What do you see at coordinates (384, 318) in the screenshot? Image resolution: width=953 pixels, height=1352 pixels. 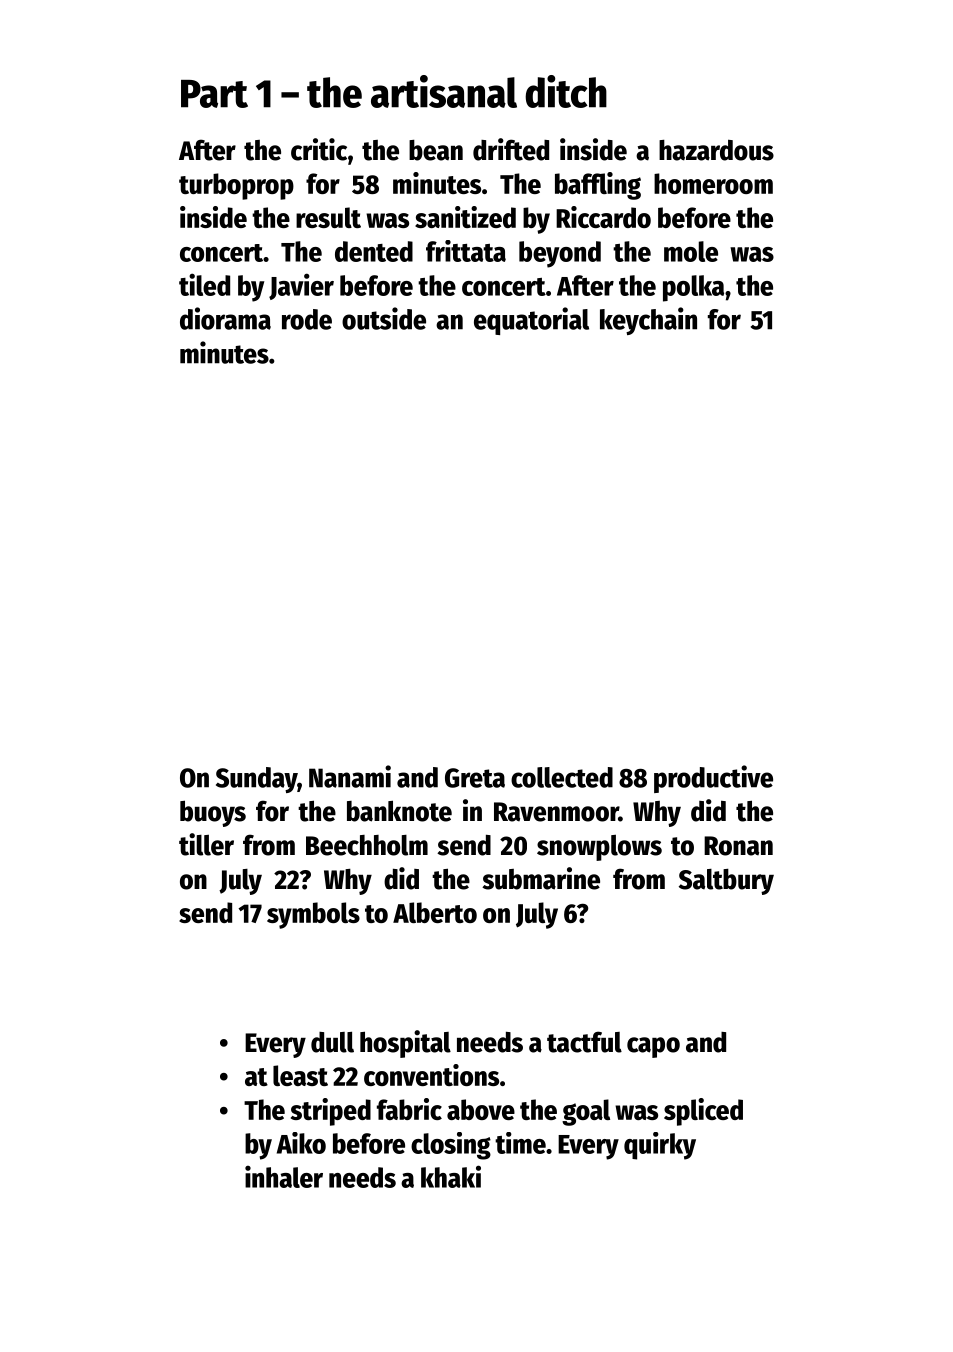 I see `outside` at bounding box center [384, 318].
